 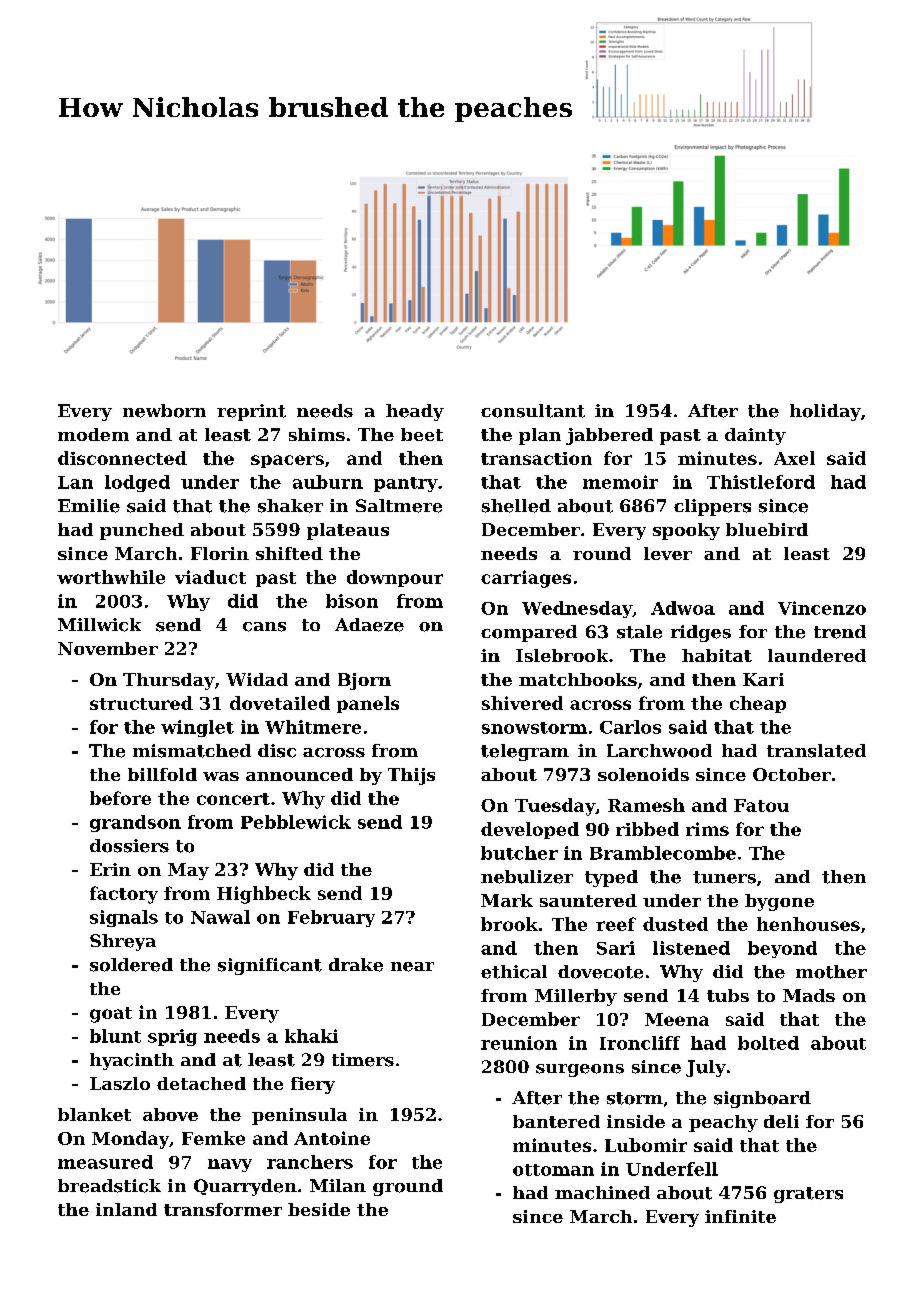 What do you see at coordinates (675, 924) in the screenshot?
I see `dusted` at bounding box center [675, 924].
